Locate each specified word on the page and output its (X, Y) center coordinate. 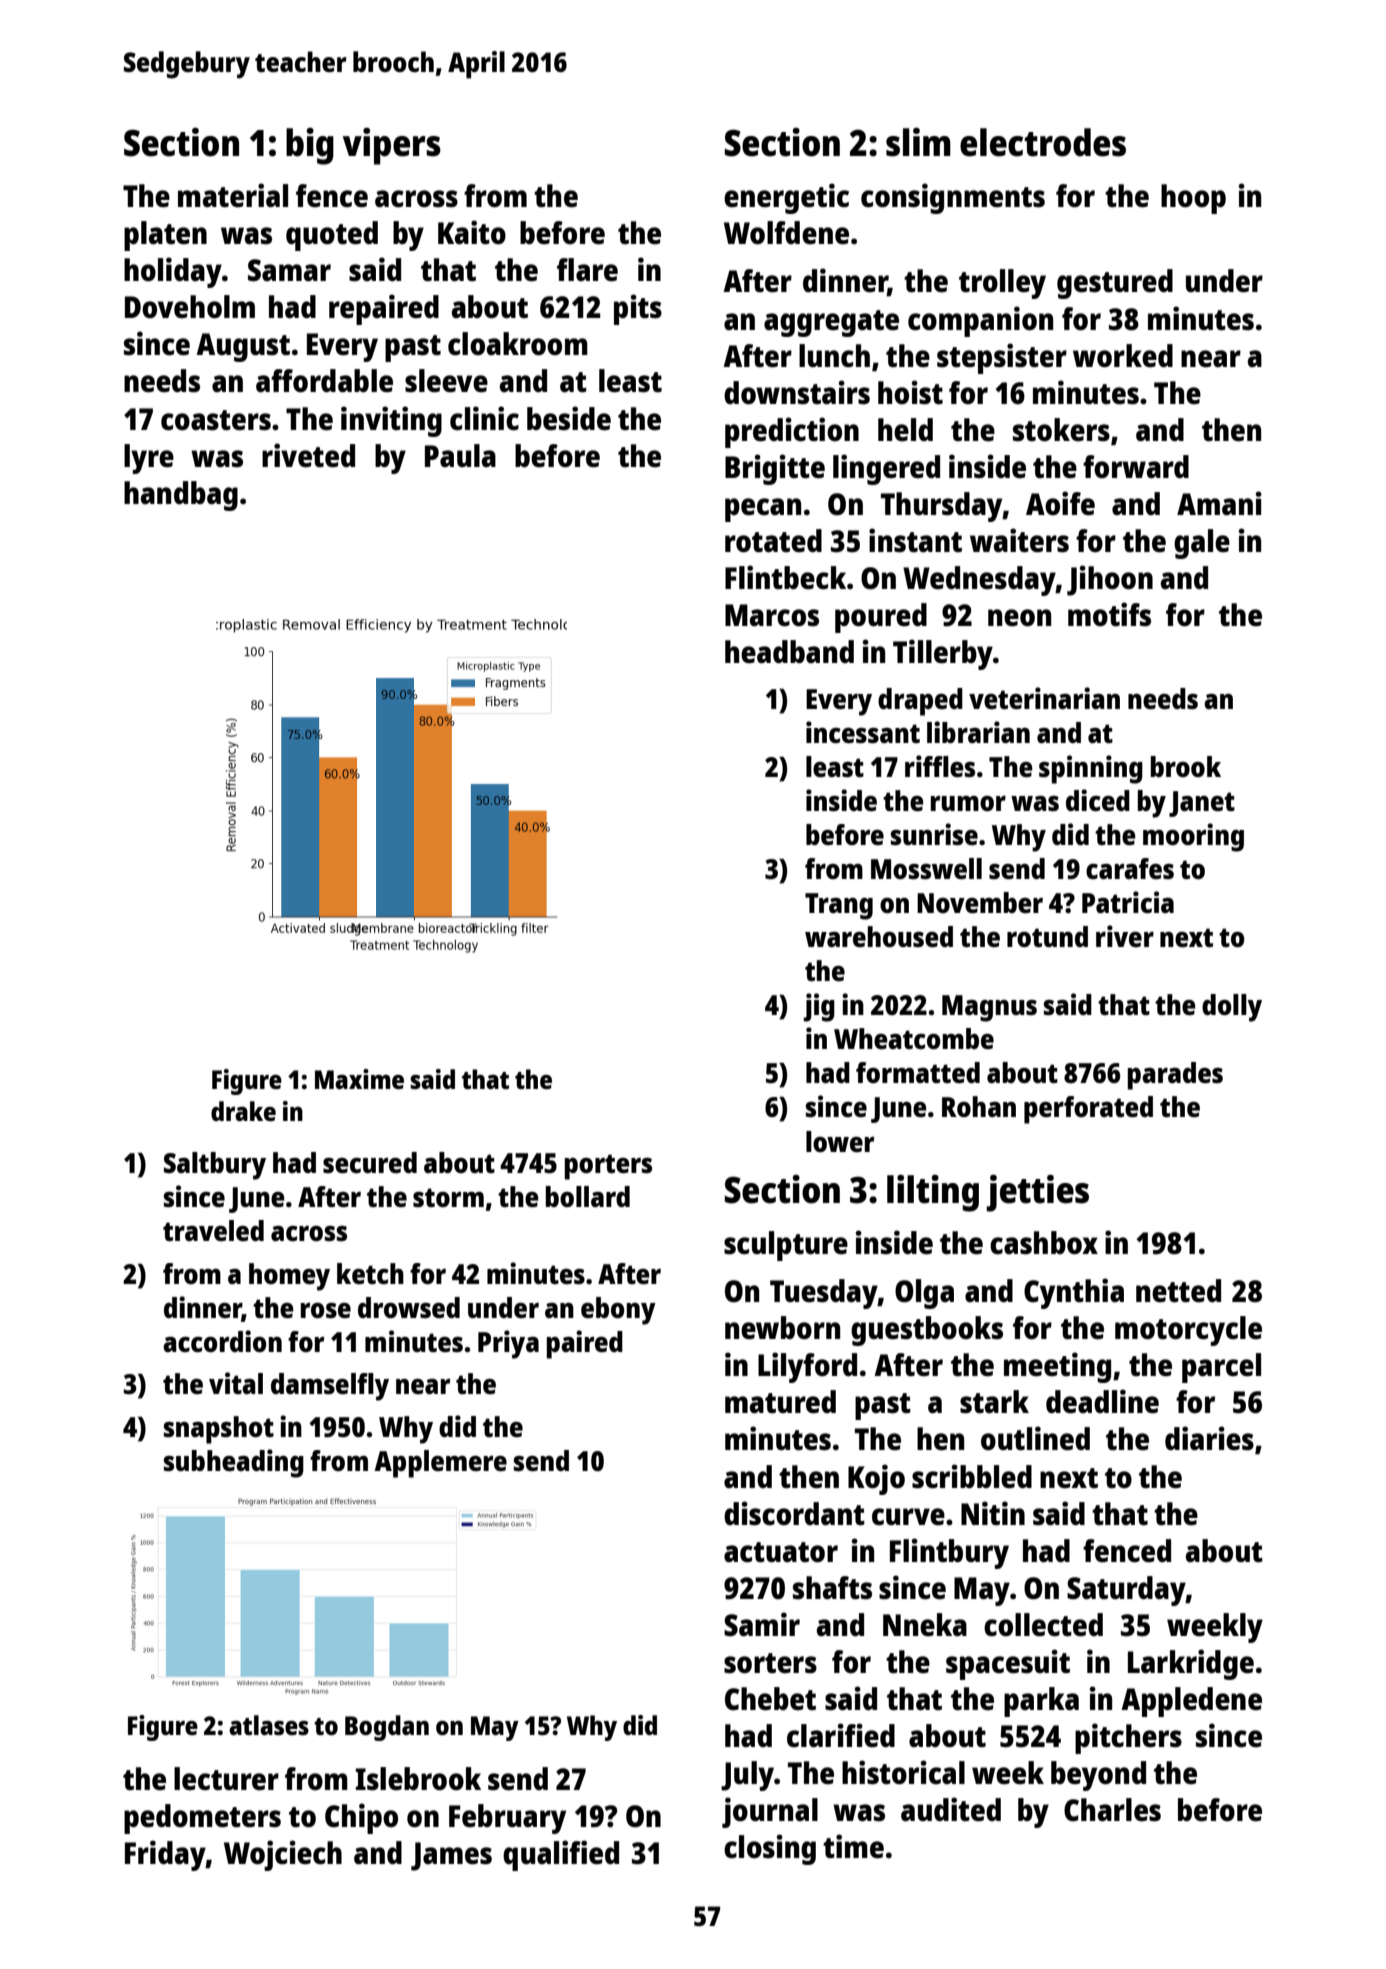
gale (1202, 544)
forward (1136, 466)
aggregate (831, 323)
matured (780, 1402)
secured (370, 1162)
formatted (918, 1072)
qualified (561, 1855)
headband (789, 651)
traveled (213, 1230)
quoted (332, 236)
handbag (181, 496)
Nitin (993, 1513)
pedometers (202, 1819)
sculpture (786, 1246)
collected (1043, 1625)
